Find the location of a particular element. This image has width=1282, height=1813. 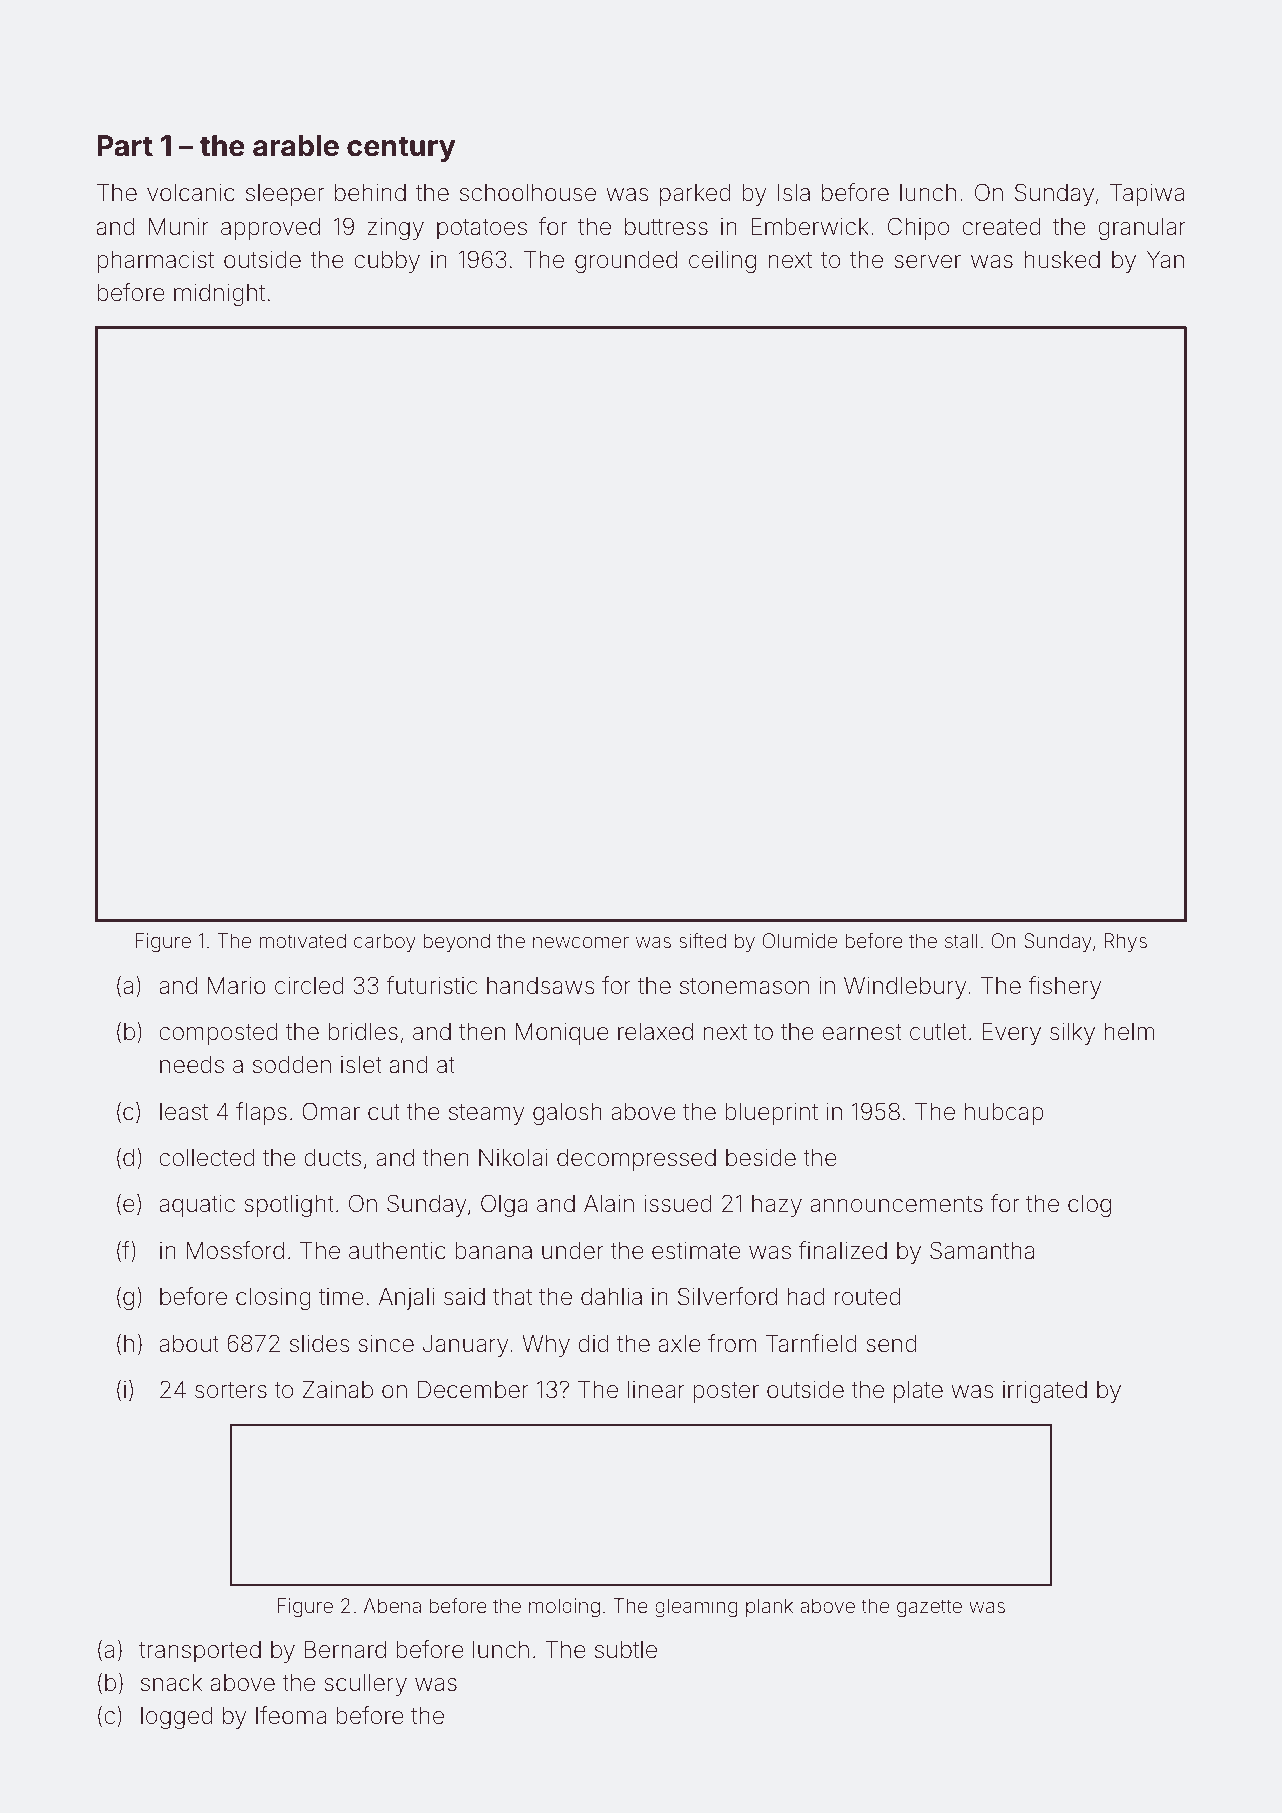

gazette is located at coordinates (929, 1608).
